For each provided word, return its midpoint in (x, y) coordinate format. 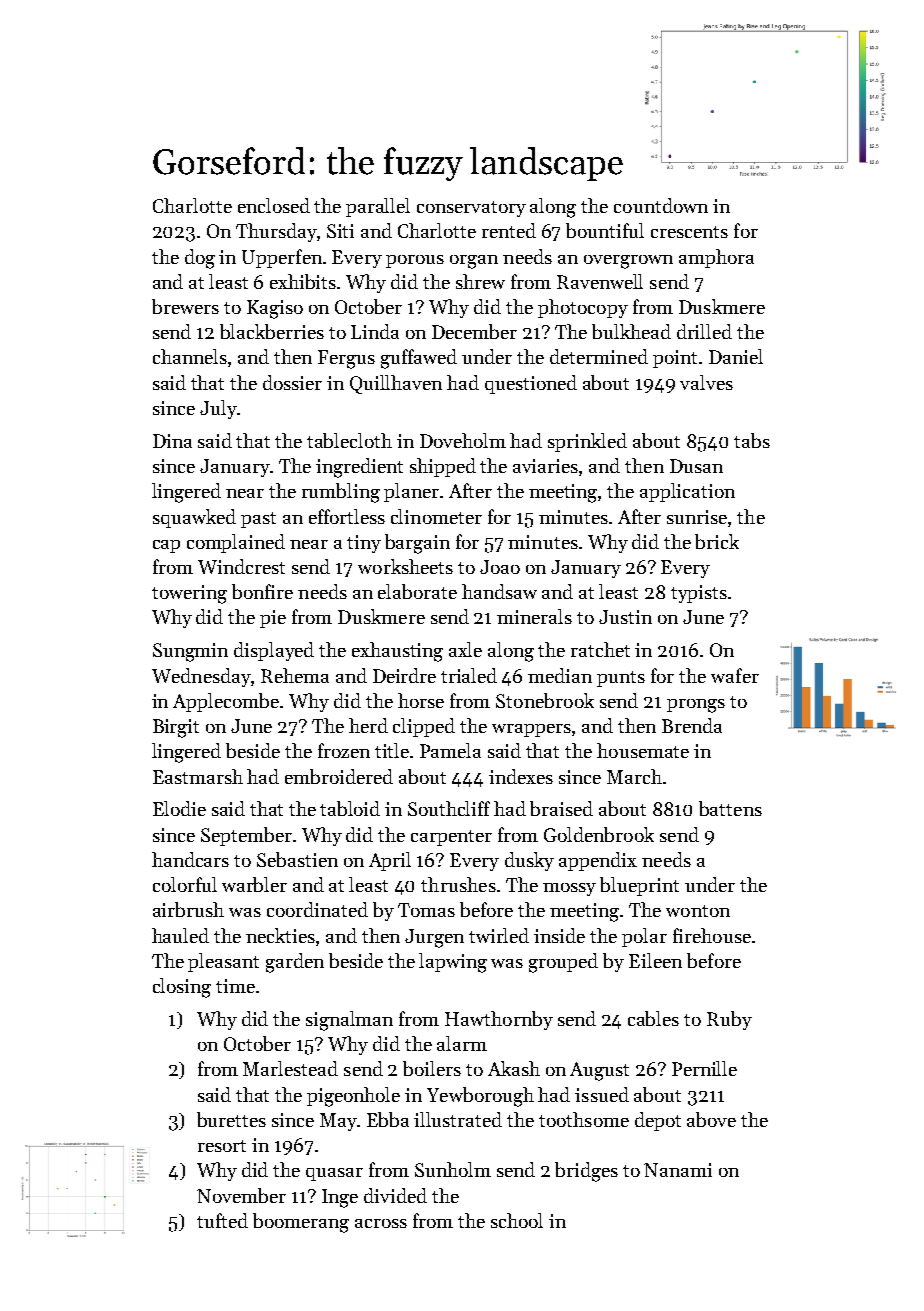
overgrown (628, 262)
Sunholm (453, 1169)
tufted (222, 1220)
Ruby (729, 1020)
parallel (378, 207)
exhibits (303, 281)
